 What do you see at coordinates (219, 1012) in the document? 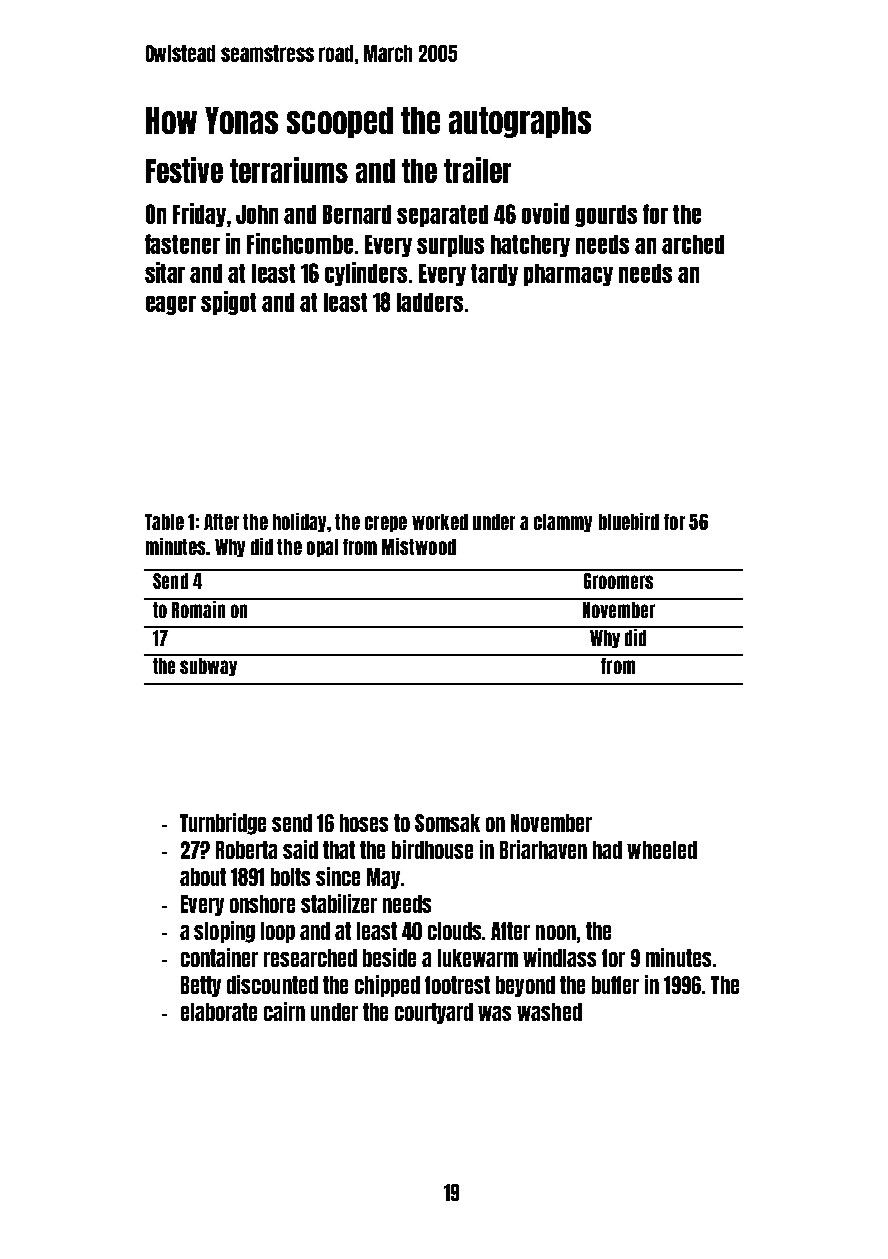
I see `elaborate` at bounding box center [219, 1012].
